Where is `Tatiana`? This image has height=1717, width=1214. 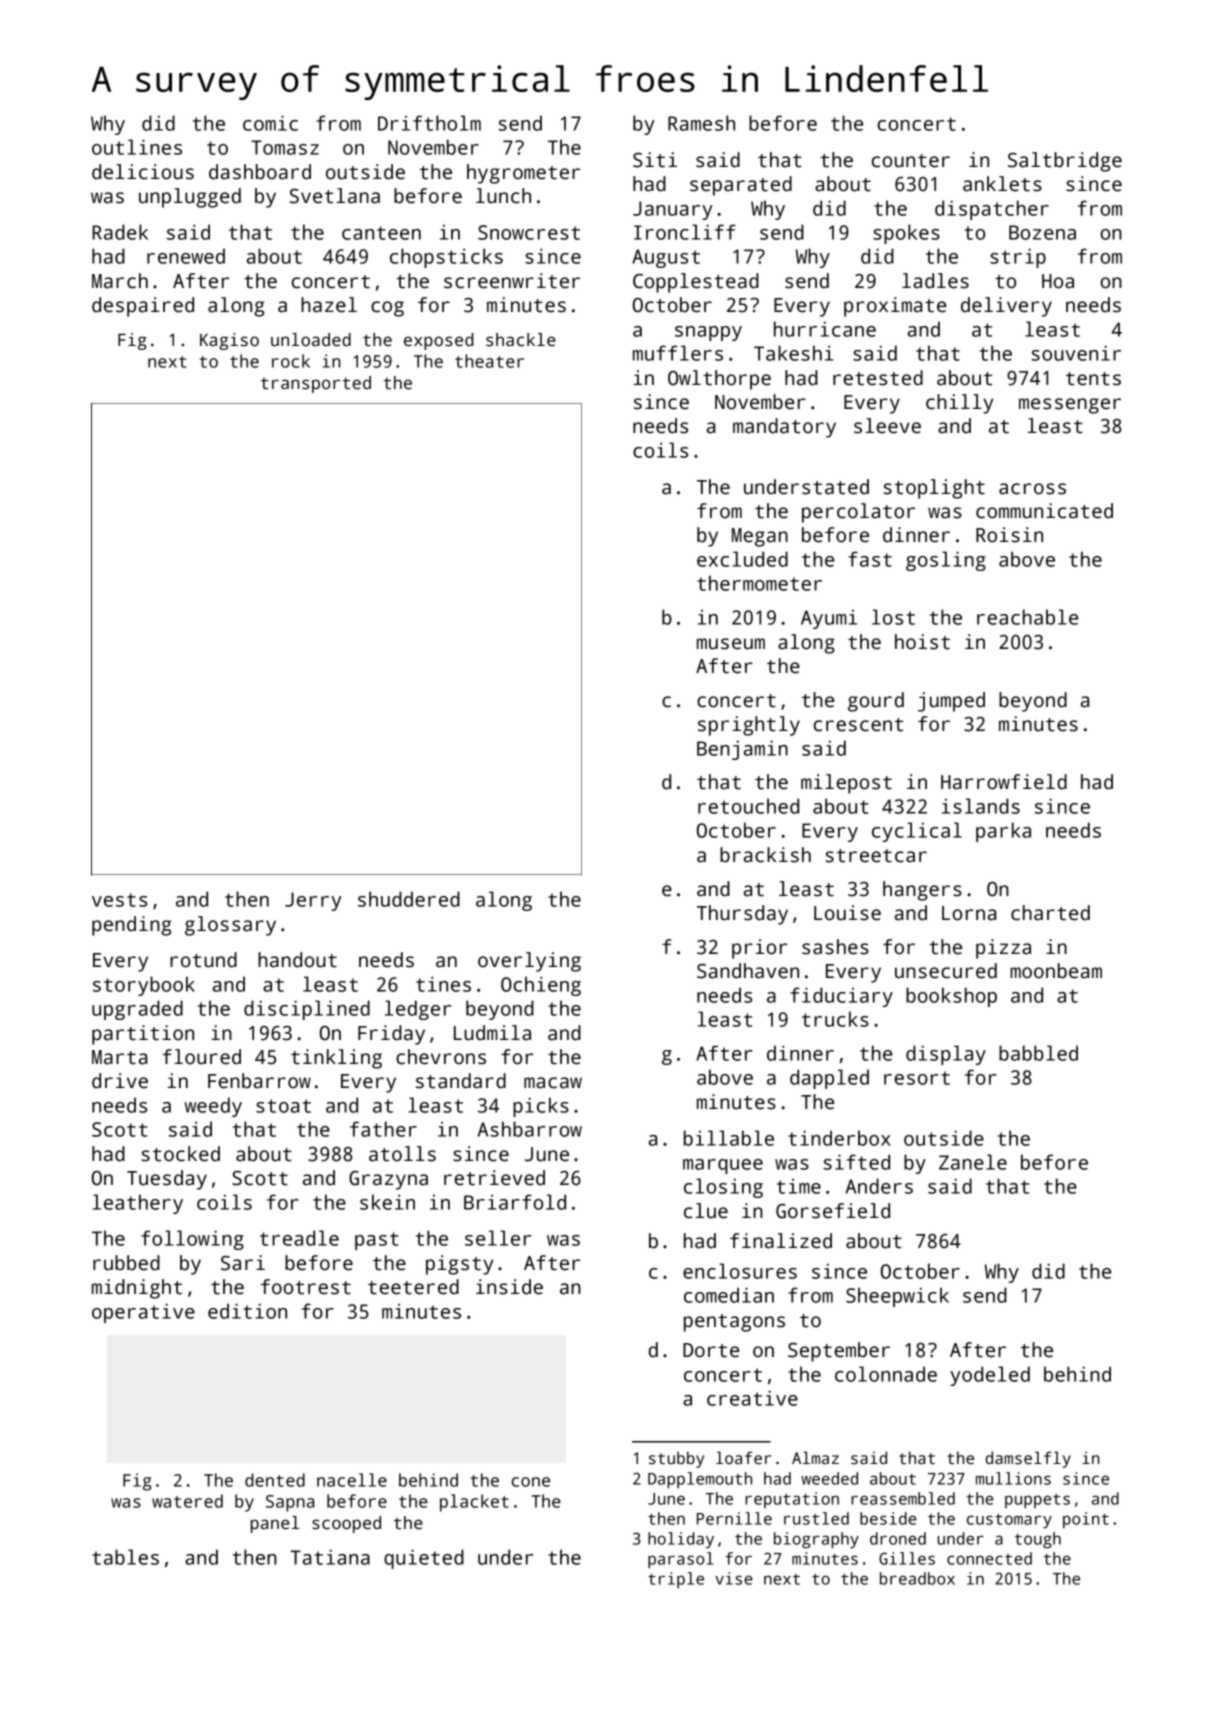 Tatiana is located at coordinates (330, 1557).
